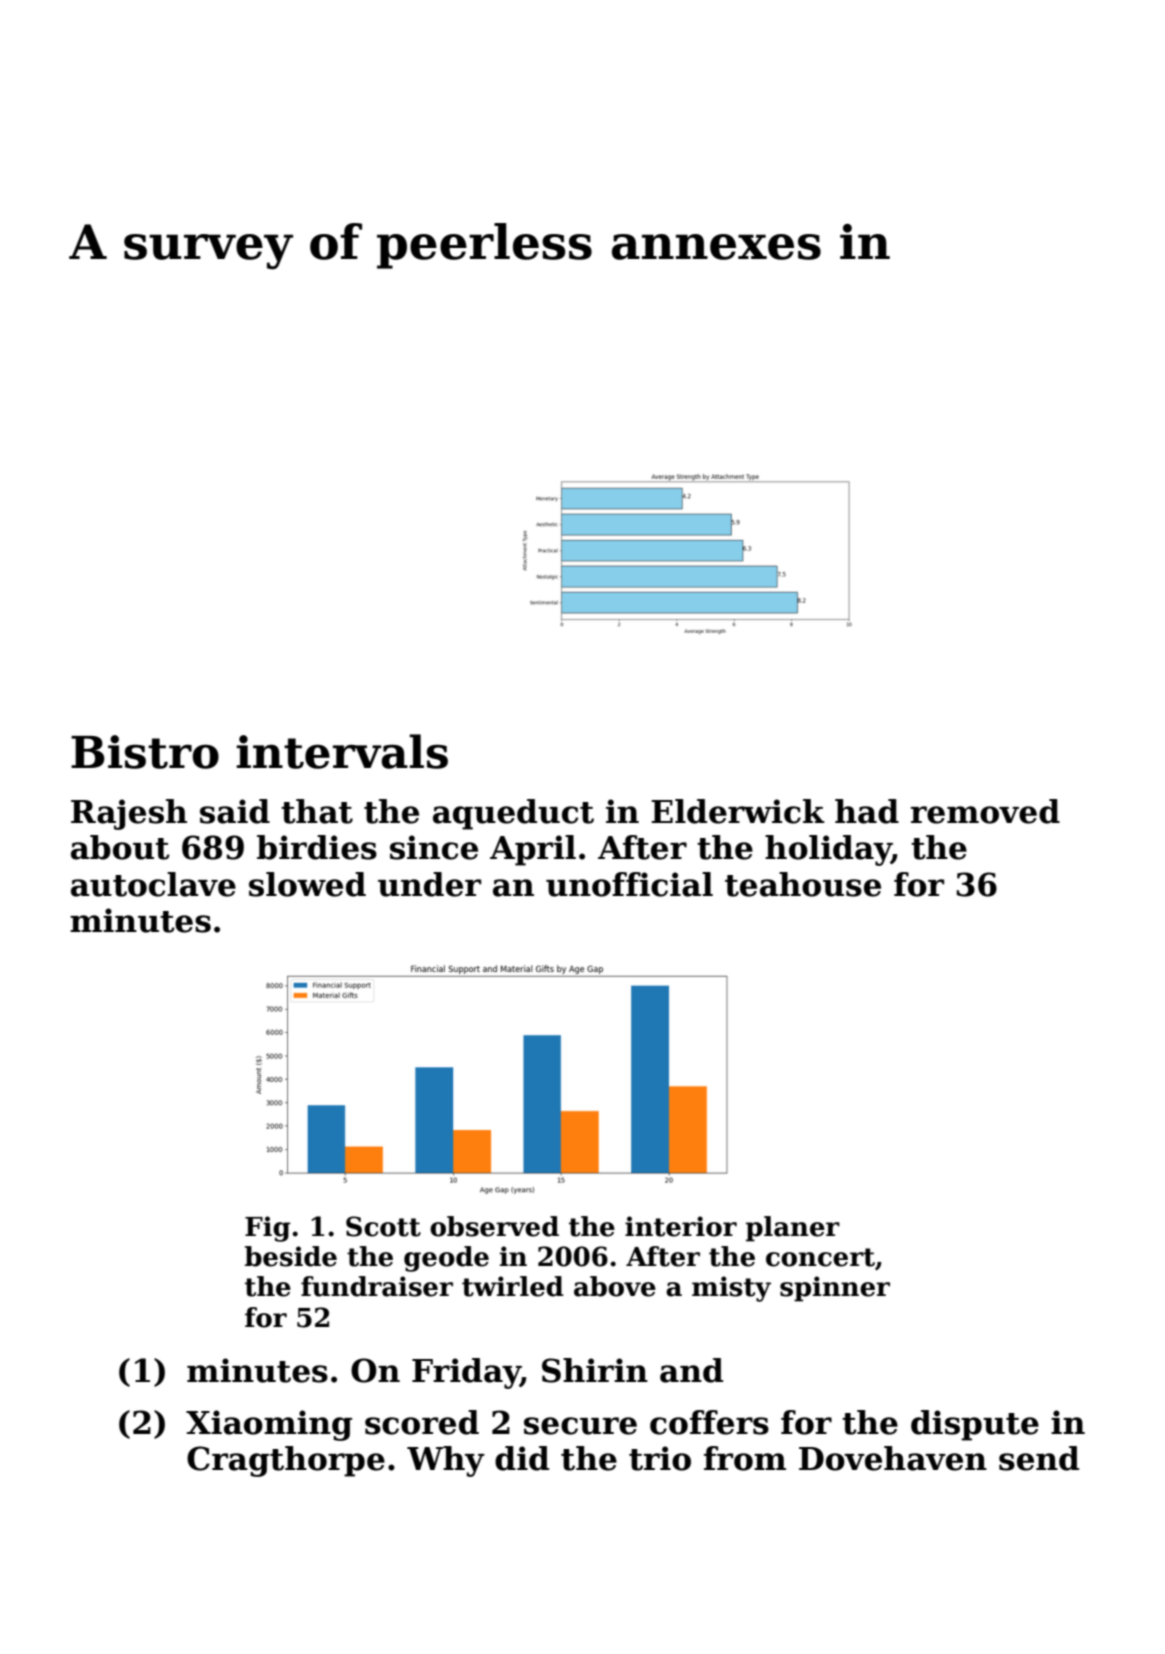  Describe the element at coordinates (793, 1229) in the screenshot. I see `planer` at that location.
